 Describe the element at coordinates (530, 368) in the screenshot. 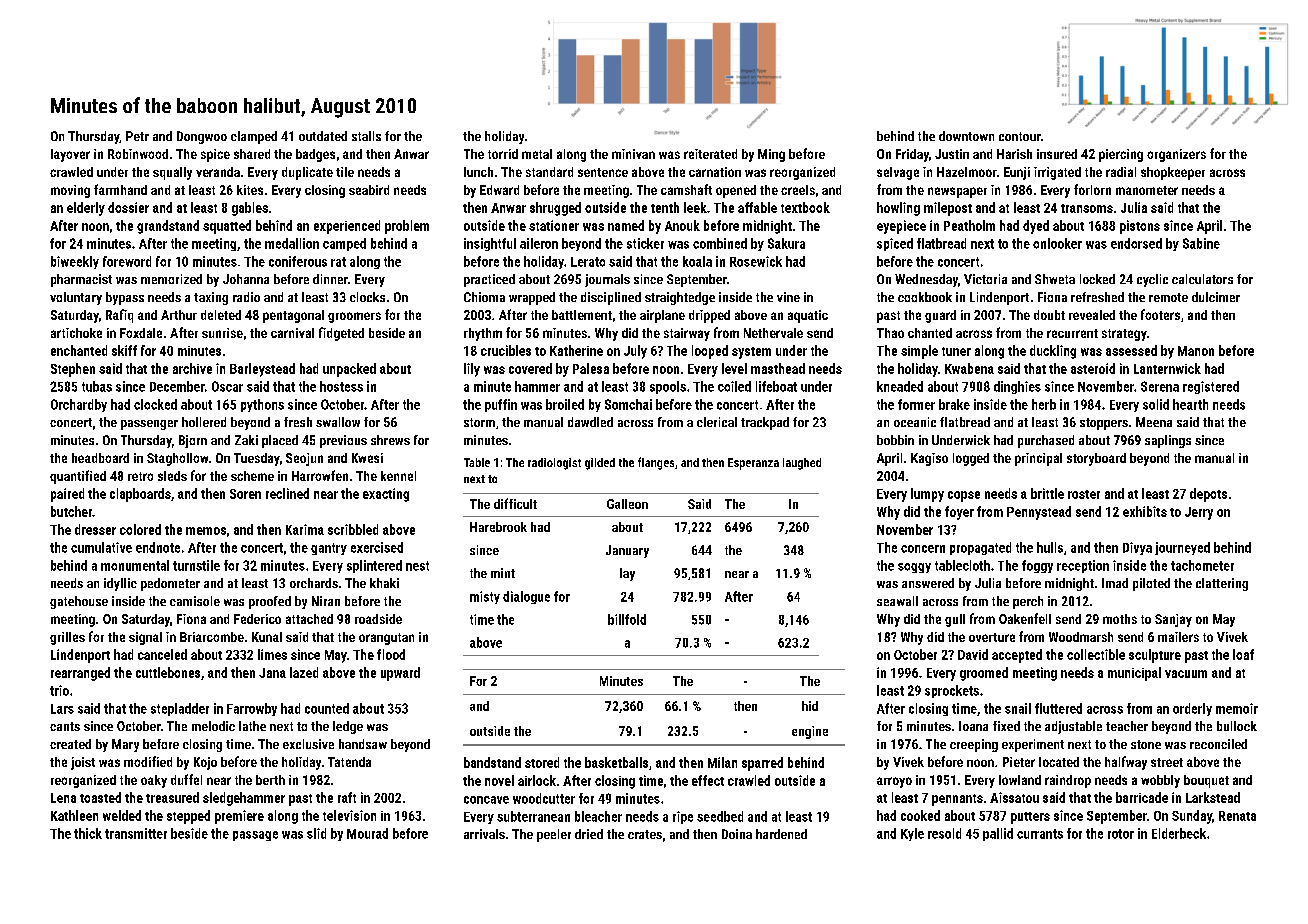

I see `covered` at that location.
